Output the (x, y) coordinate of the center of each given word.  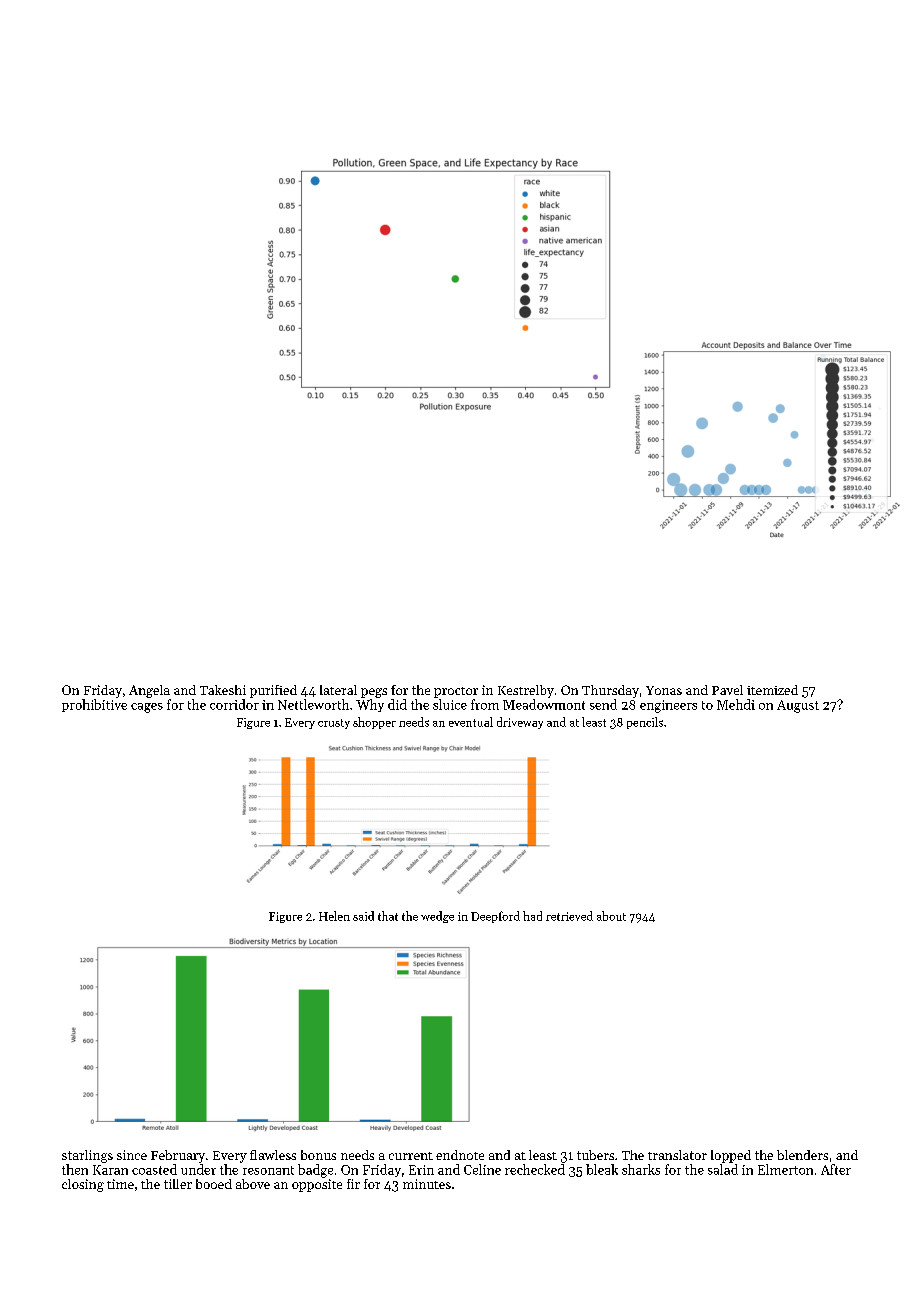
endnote (460, 1155)
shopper (374, 723)
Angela (149, 691)
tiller (178, 1184)
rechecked (535, 1169)
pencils (645, 723)
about (611, 916)
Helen (334, 916)
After (836, 1169)
